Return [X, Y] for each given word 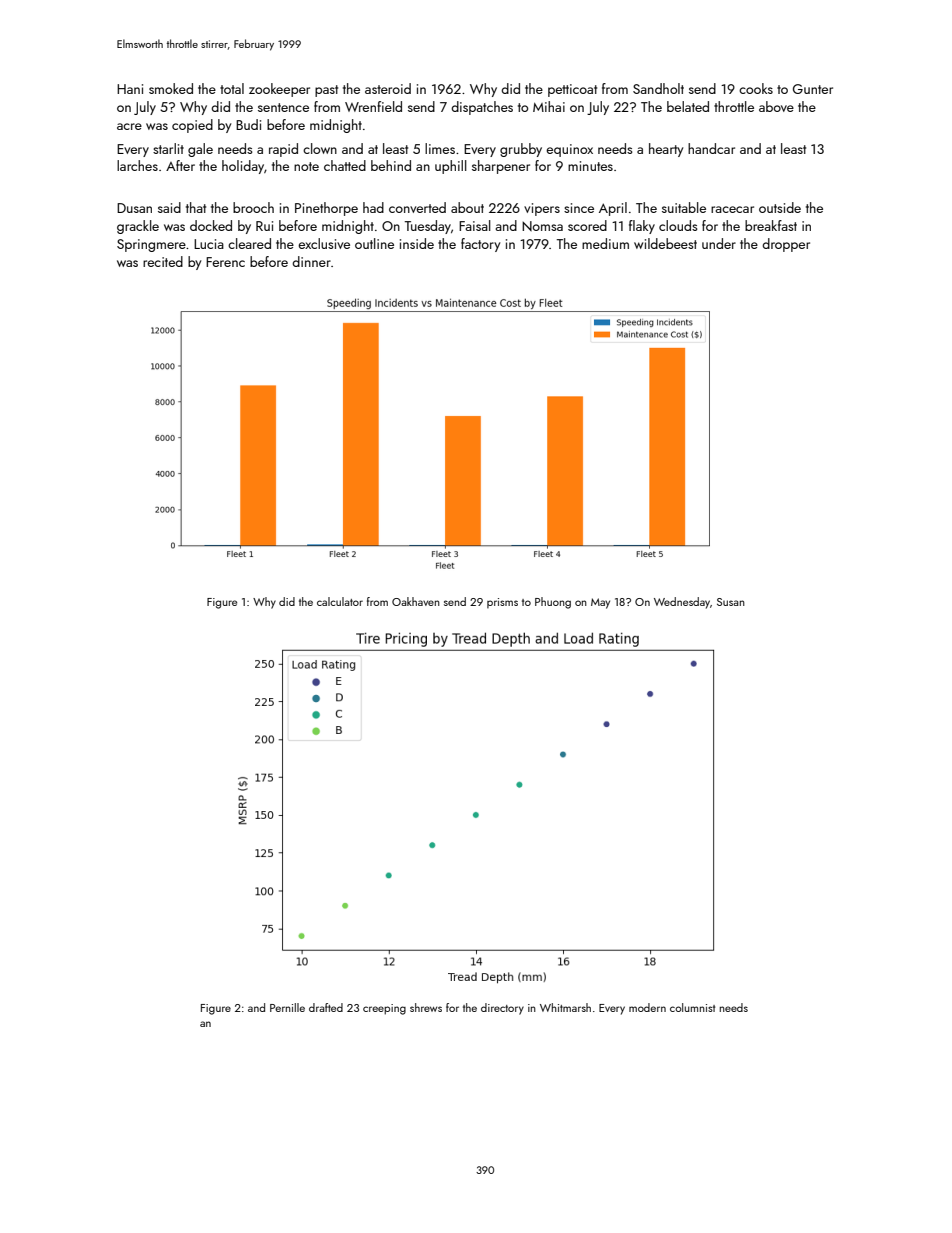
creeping [384, 1009]
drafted [326, 1007]
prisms [502, 603]
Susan [731, 602]
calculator [340, 601]
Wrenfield [373, 106]
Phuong [553, 603]
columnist [692, 1007]
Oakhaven [416, 601]
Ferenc [225, 262]
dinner [311, 261]
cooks [756, 88]
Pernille [287, 1007]
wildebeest [665, 243]
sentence [283, 107]
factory [480, 245]
